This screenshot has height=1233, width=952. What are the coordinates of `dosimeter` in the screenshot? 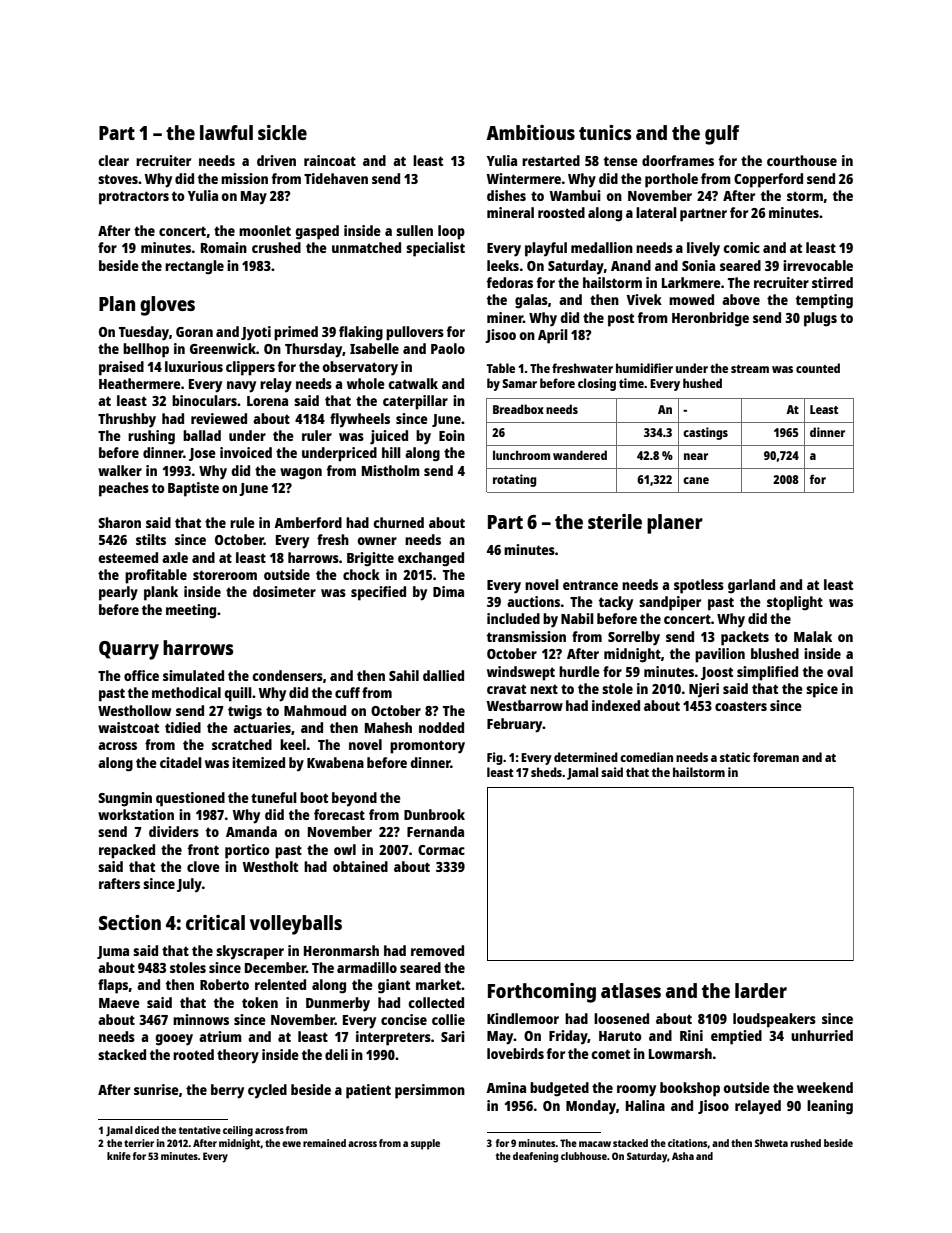 It's located at (284, 591).
